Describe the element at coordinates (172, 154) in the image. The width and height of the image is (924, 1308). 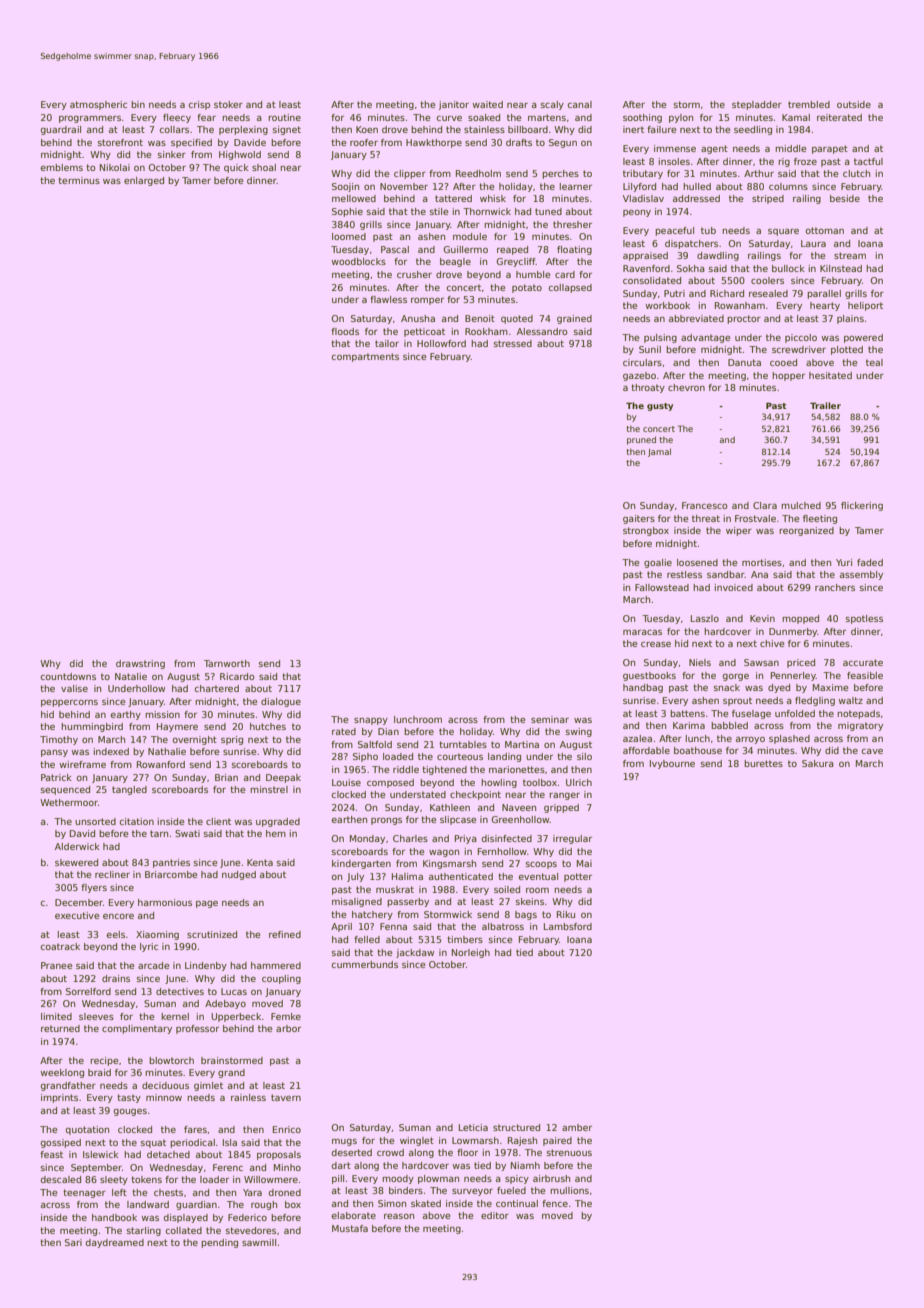
I see `sinker` at that location.
